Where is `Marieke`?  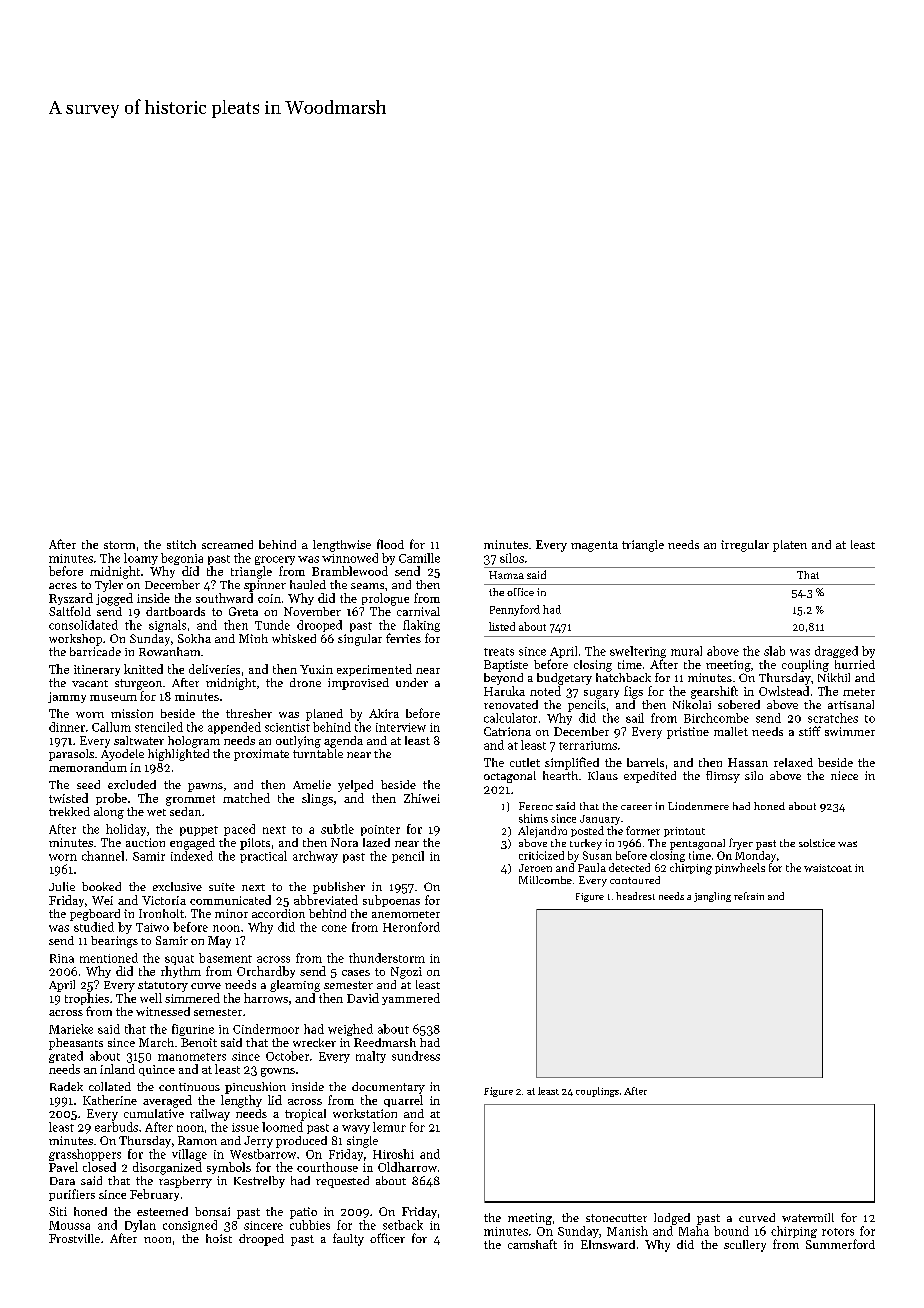 Marieke is located at coordinates (71, 1029).
